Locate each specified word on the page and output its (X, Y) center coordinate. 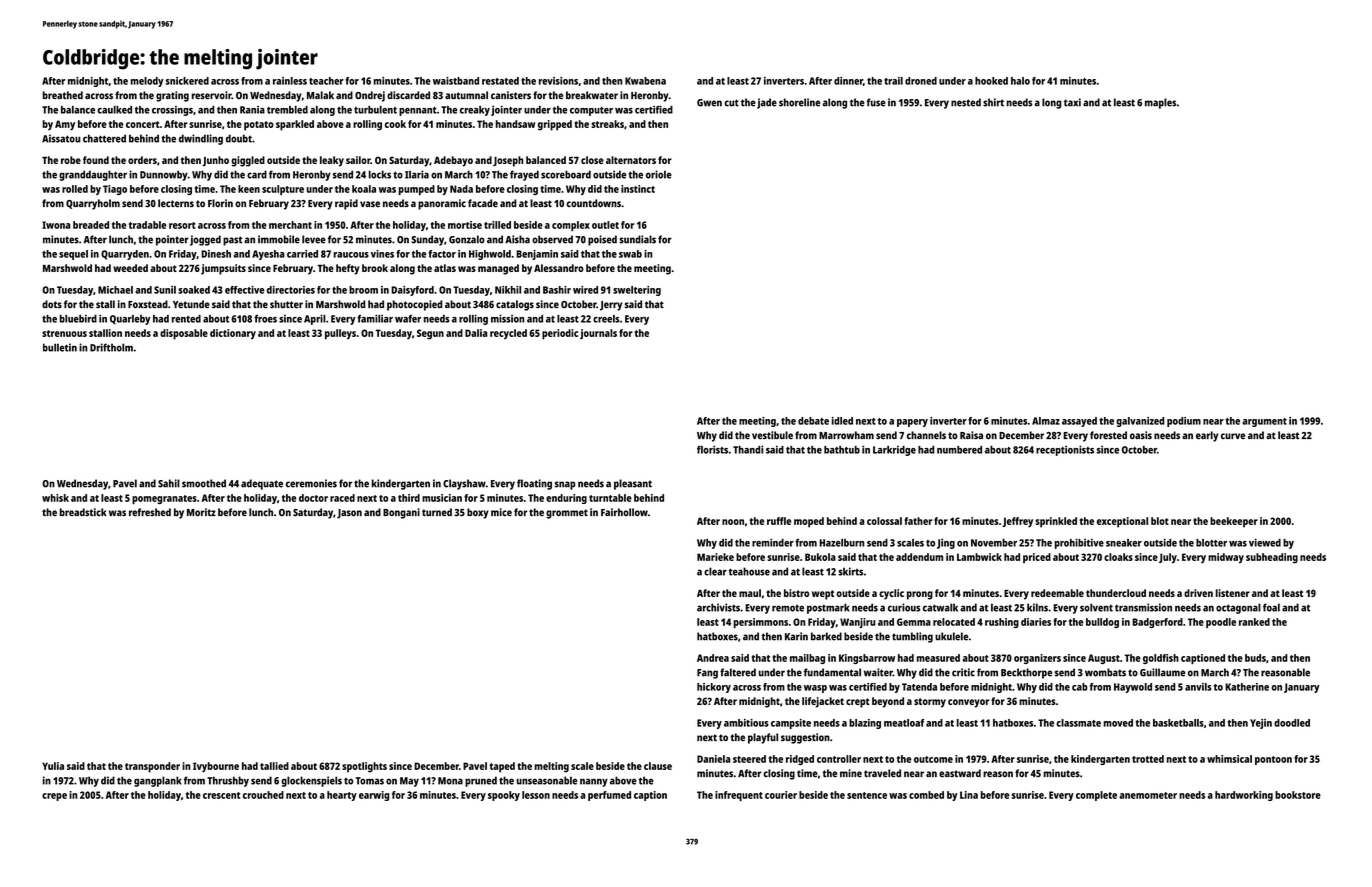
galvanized (1140, 422)
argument (1264, 422)
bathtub (842, 450)
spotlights (364, 767)
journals (598, 334)
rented (186, 319)
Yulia (53, 766)
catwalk (940, 607)
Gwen (709, 103)
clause (658, 766)
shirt (993, 102)
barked (826, 636)
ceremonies (311, 483)
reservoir (212, 95)
